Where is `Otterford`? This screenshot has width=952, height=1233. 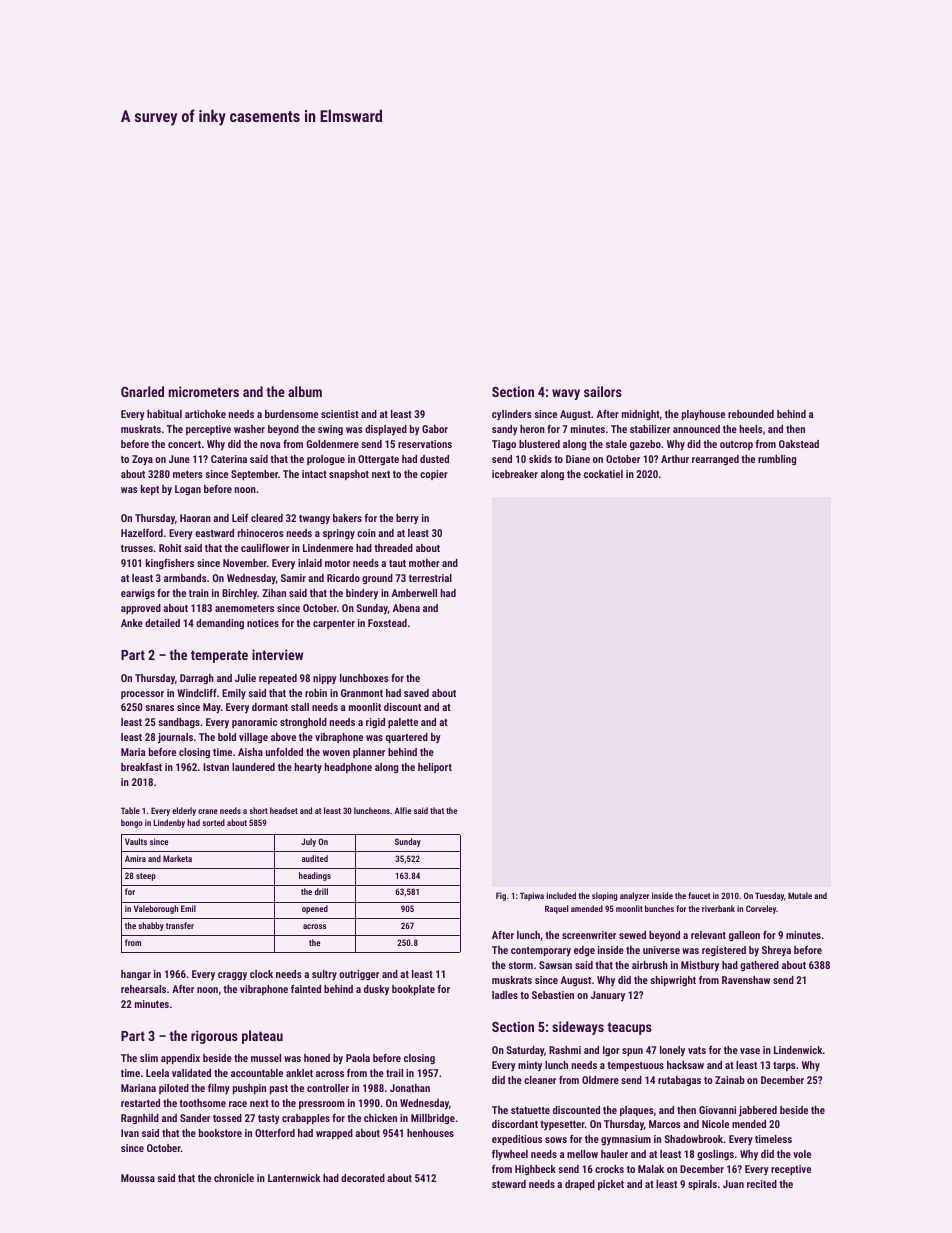
Otterford is located at coordinates (275, 1133).
